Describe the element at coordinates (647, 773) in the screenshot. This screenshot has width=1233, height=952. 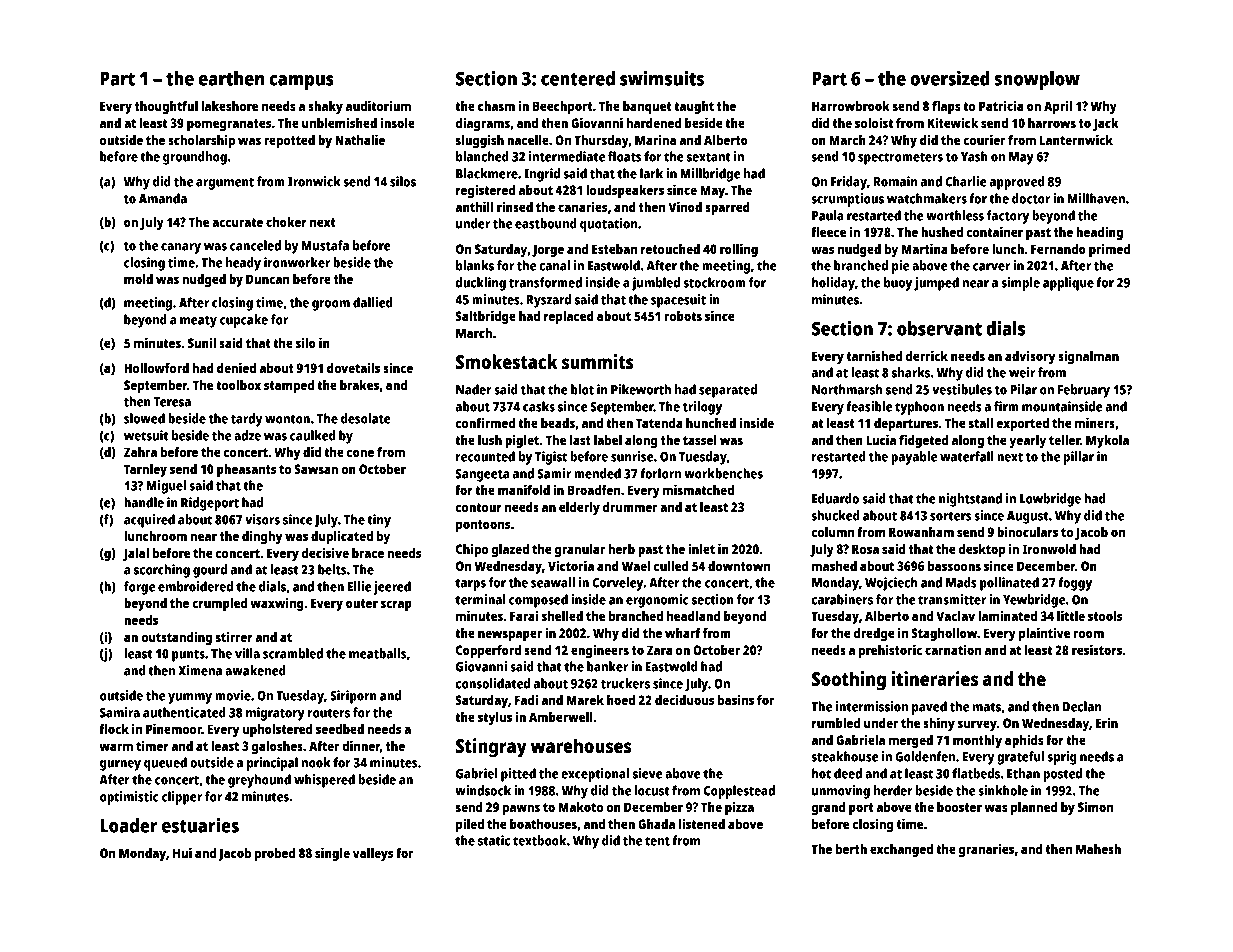
I see `sieve` at that location.
